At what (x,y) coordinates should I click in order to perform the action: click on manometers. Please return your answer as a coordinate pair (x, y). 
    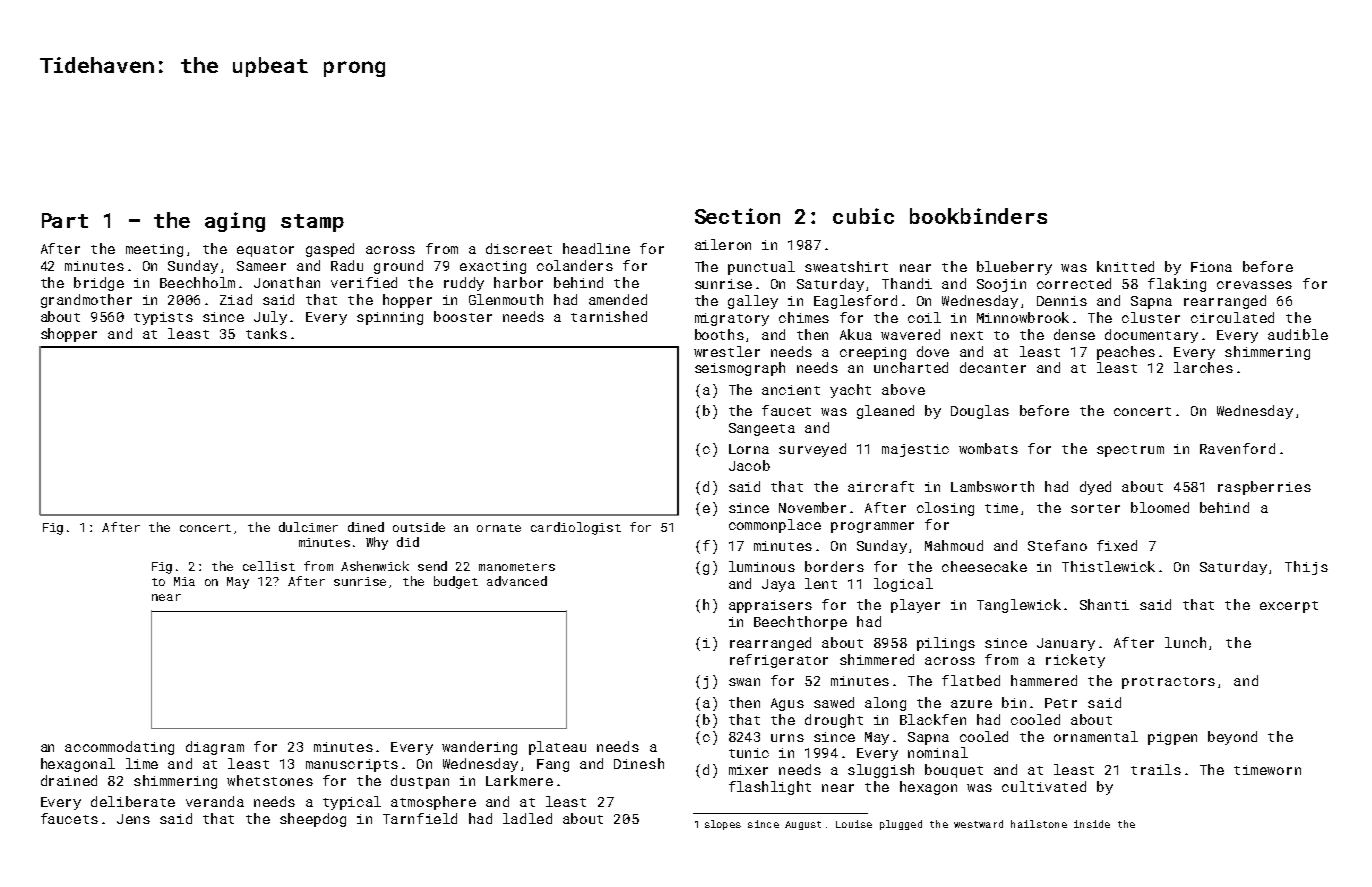
    Looking at the image, I should click on (517, 567).
